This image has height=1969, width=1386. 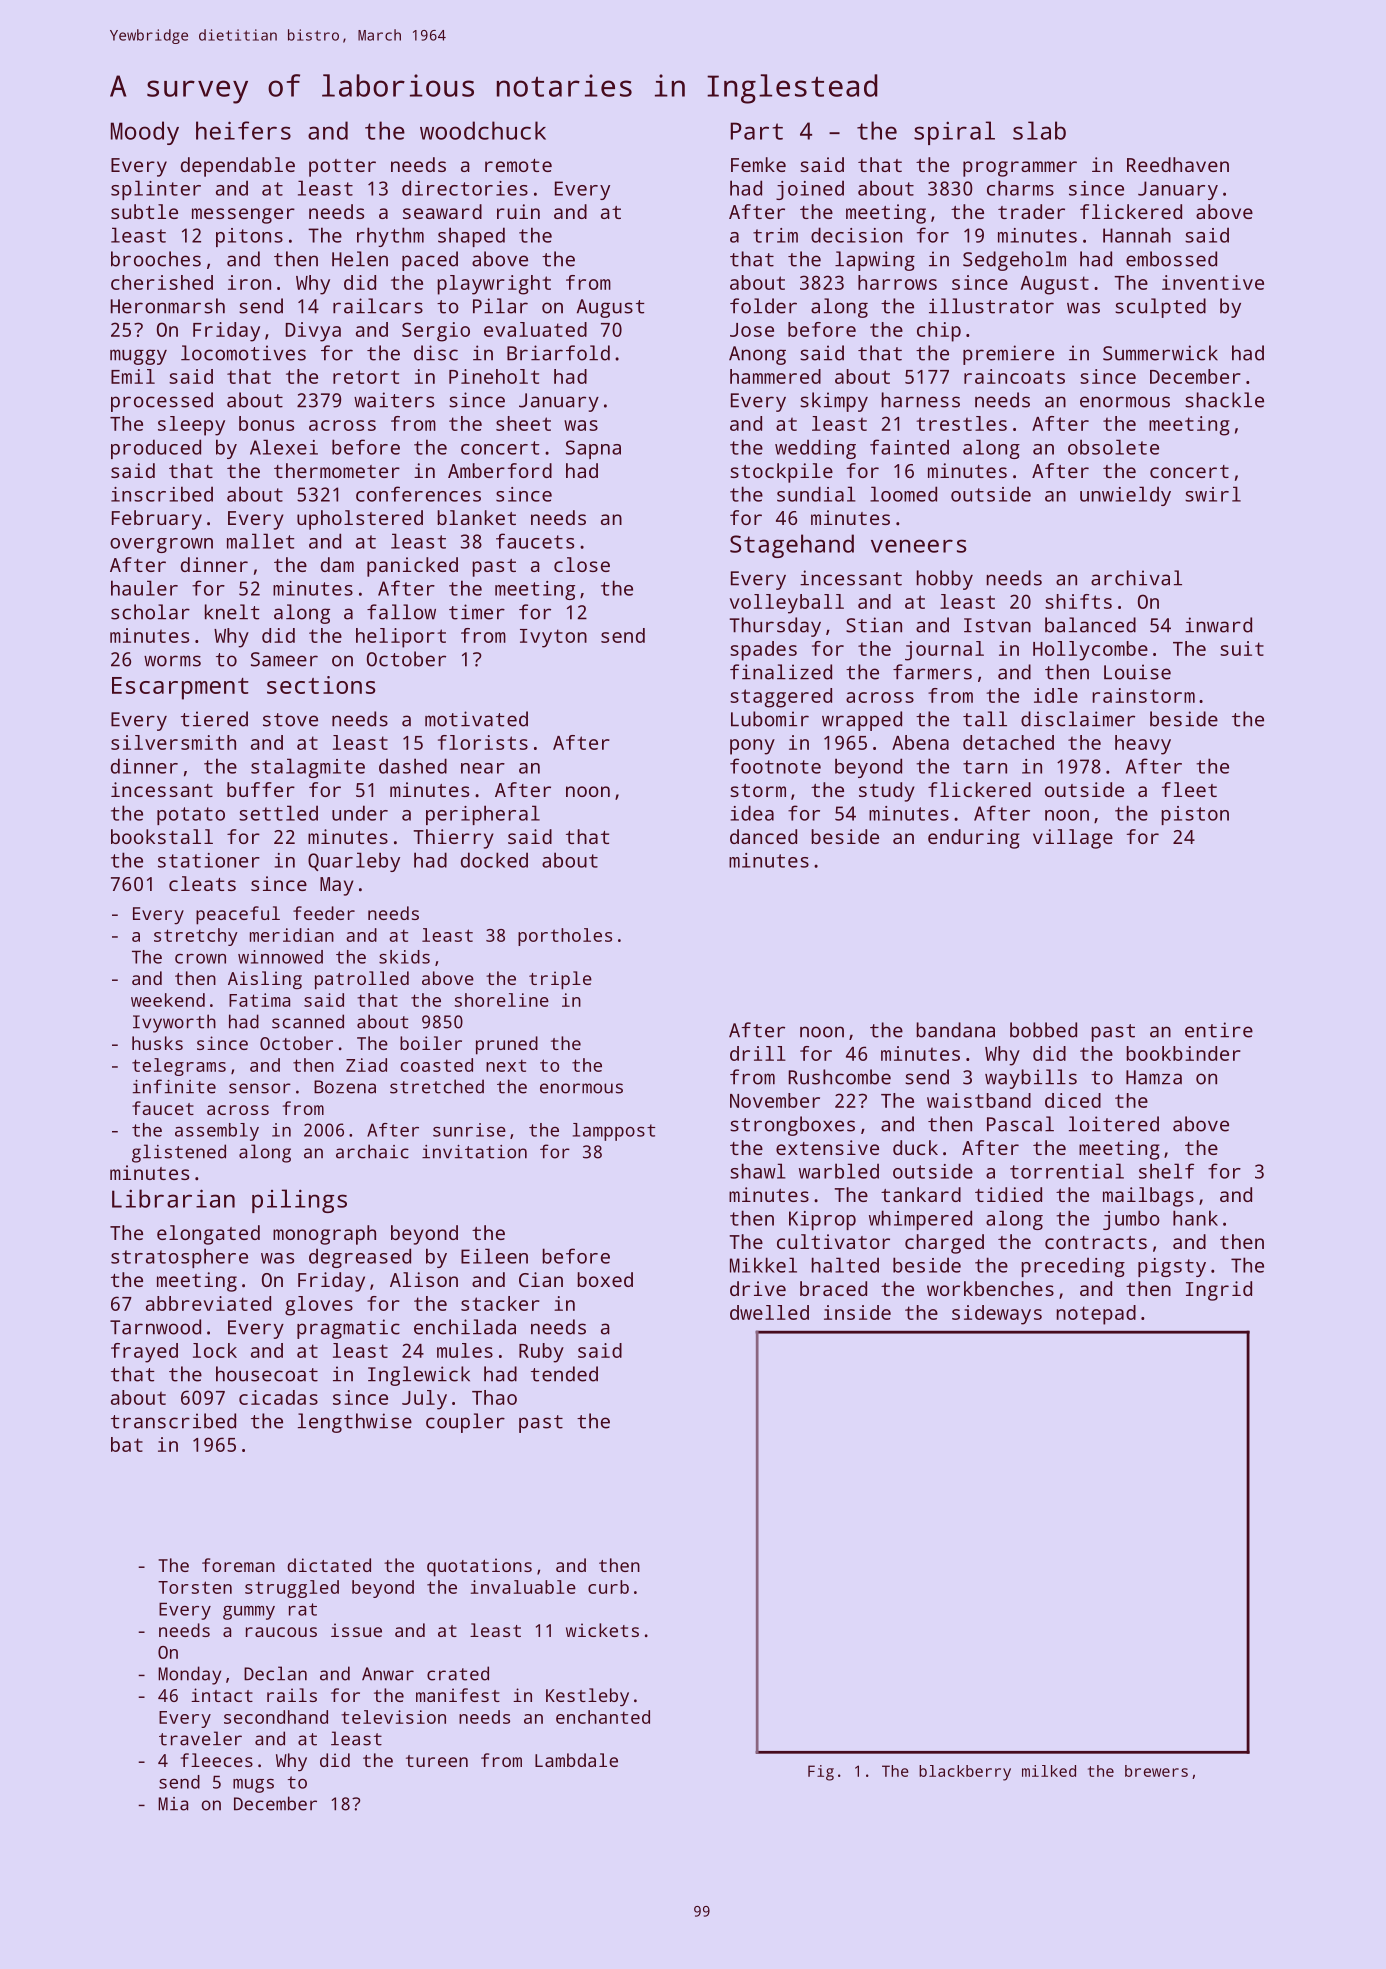 What do you see at coordinates (518, 211) in the image?
I see `ruin` at bounding box center [518, 211].
